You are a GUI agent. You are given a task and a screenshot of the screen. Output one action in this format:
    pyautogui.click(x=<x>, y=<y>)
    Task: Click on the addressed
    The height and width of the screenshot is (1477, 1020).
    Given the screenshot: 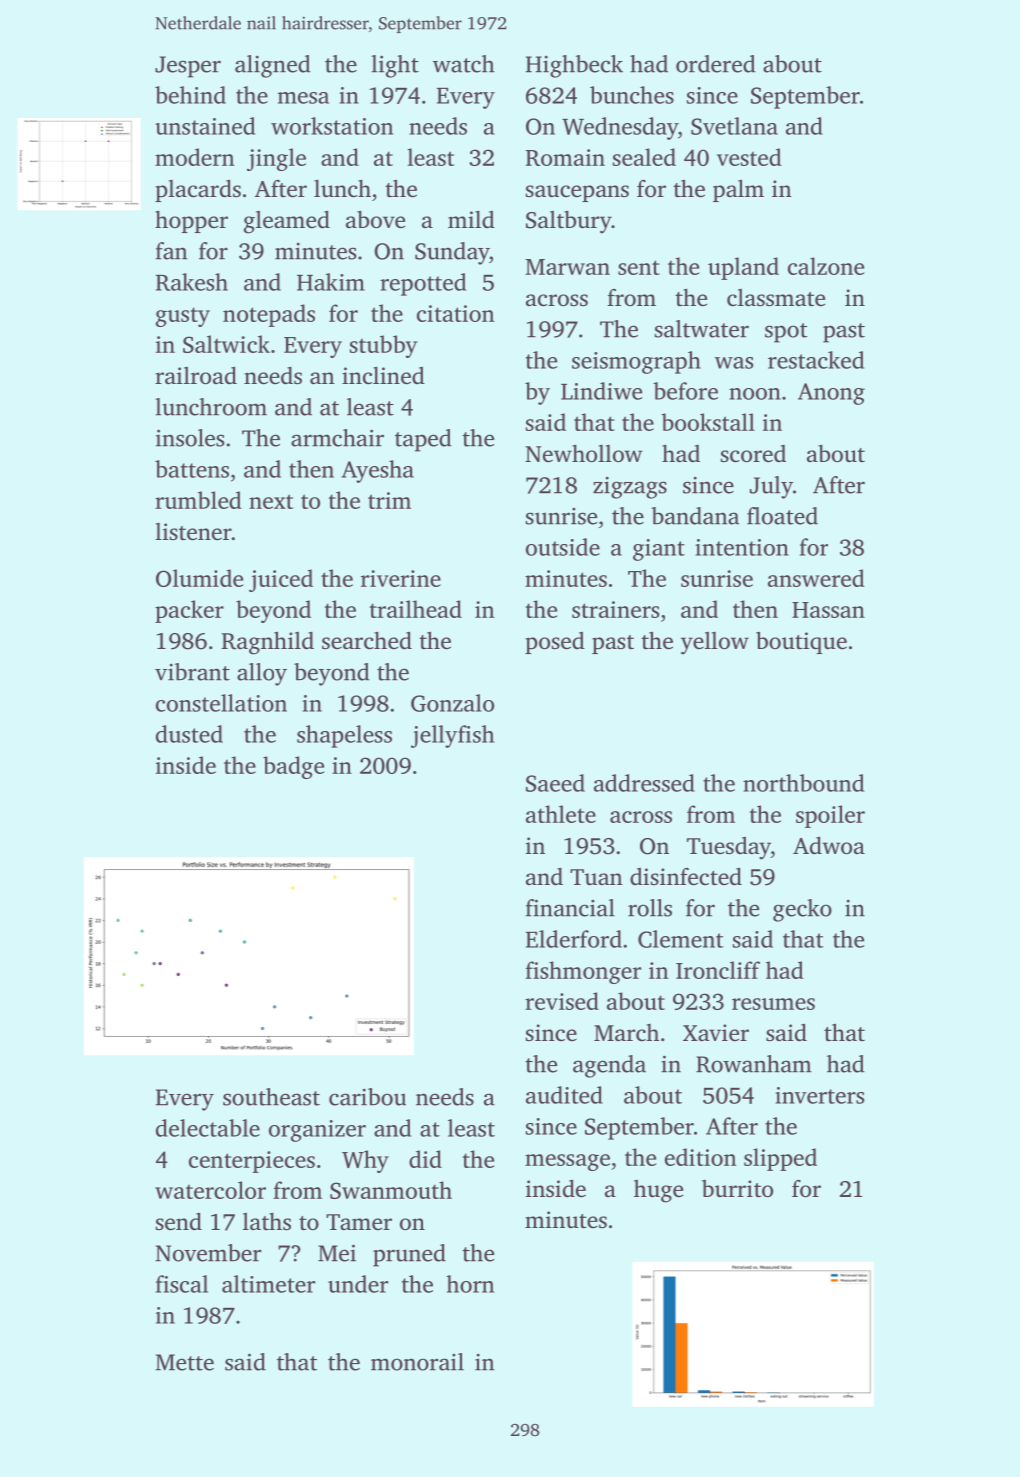 What is the action you would take?
    pyautogui.click(x=644, y=783)
